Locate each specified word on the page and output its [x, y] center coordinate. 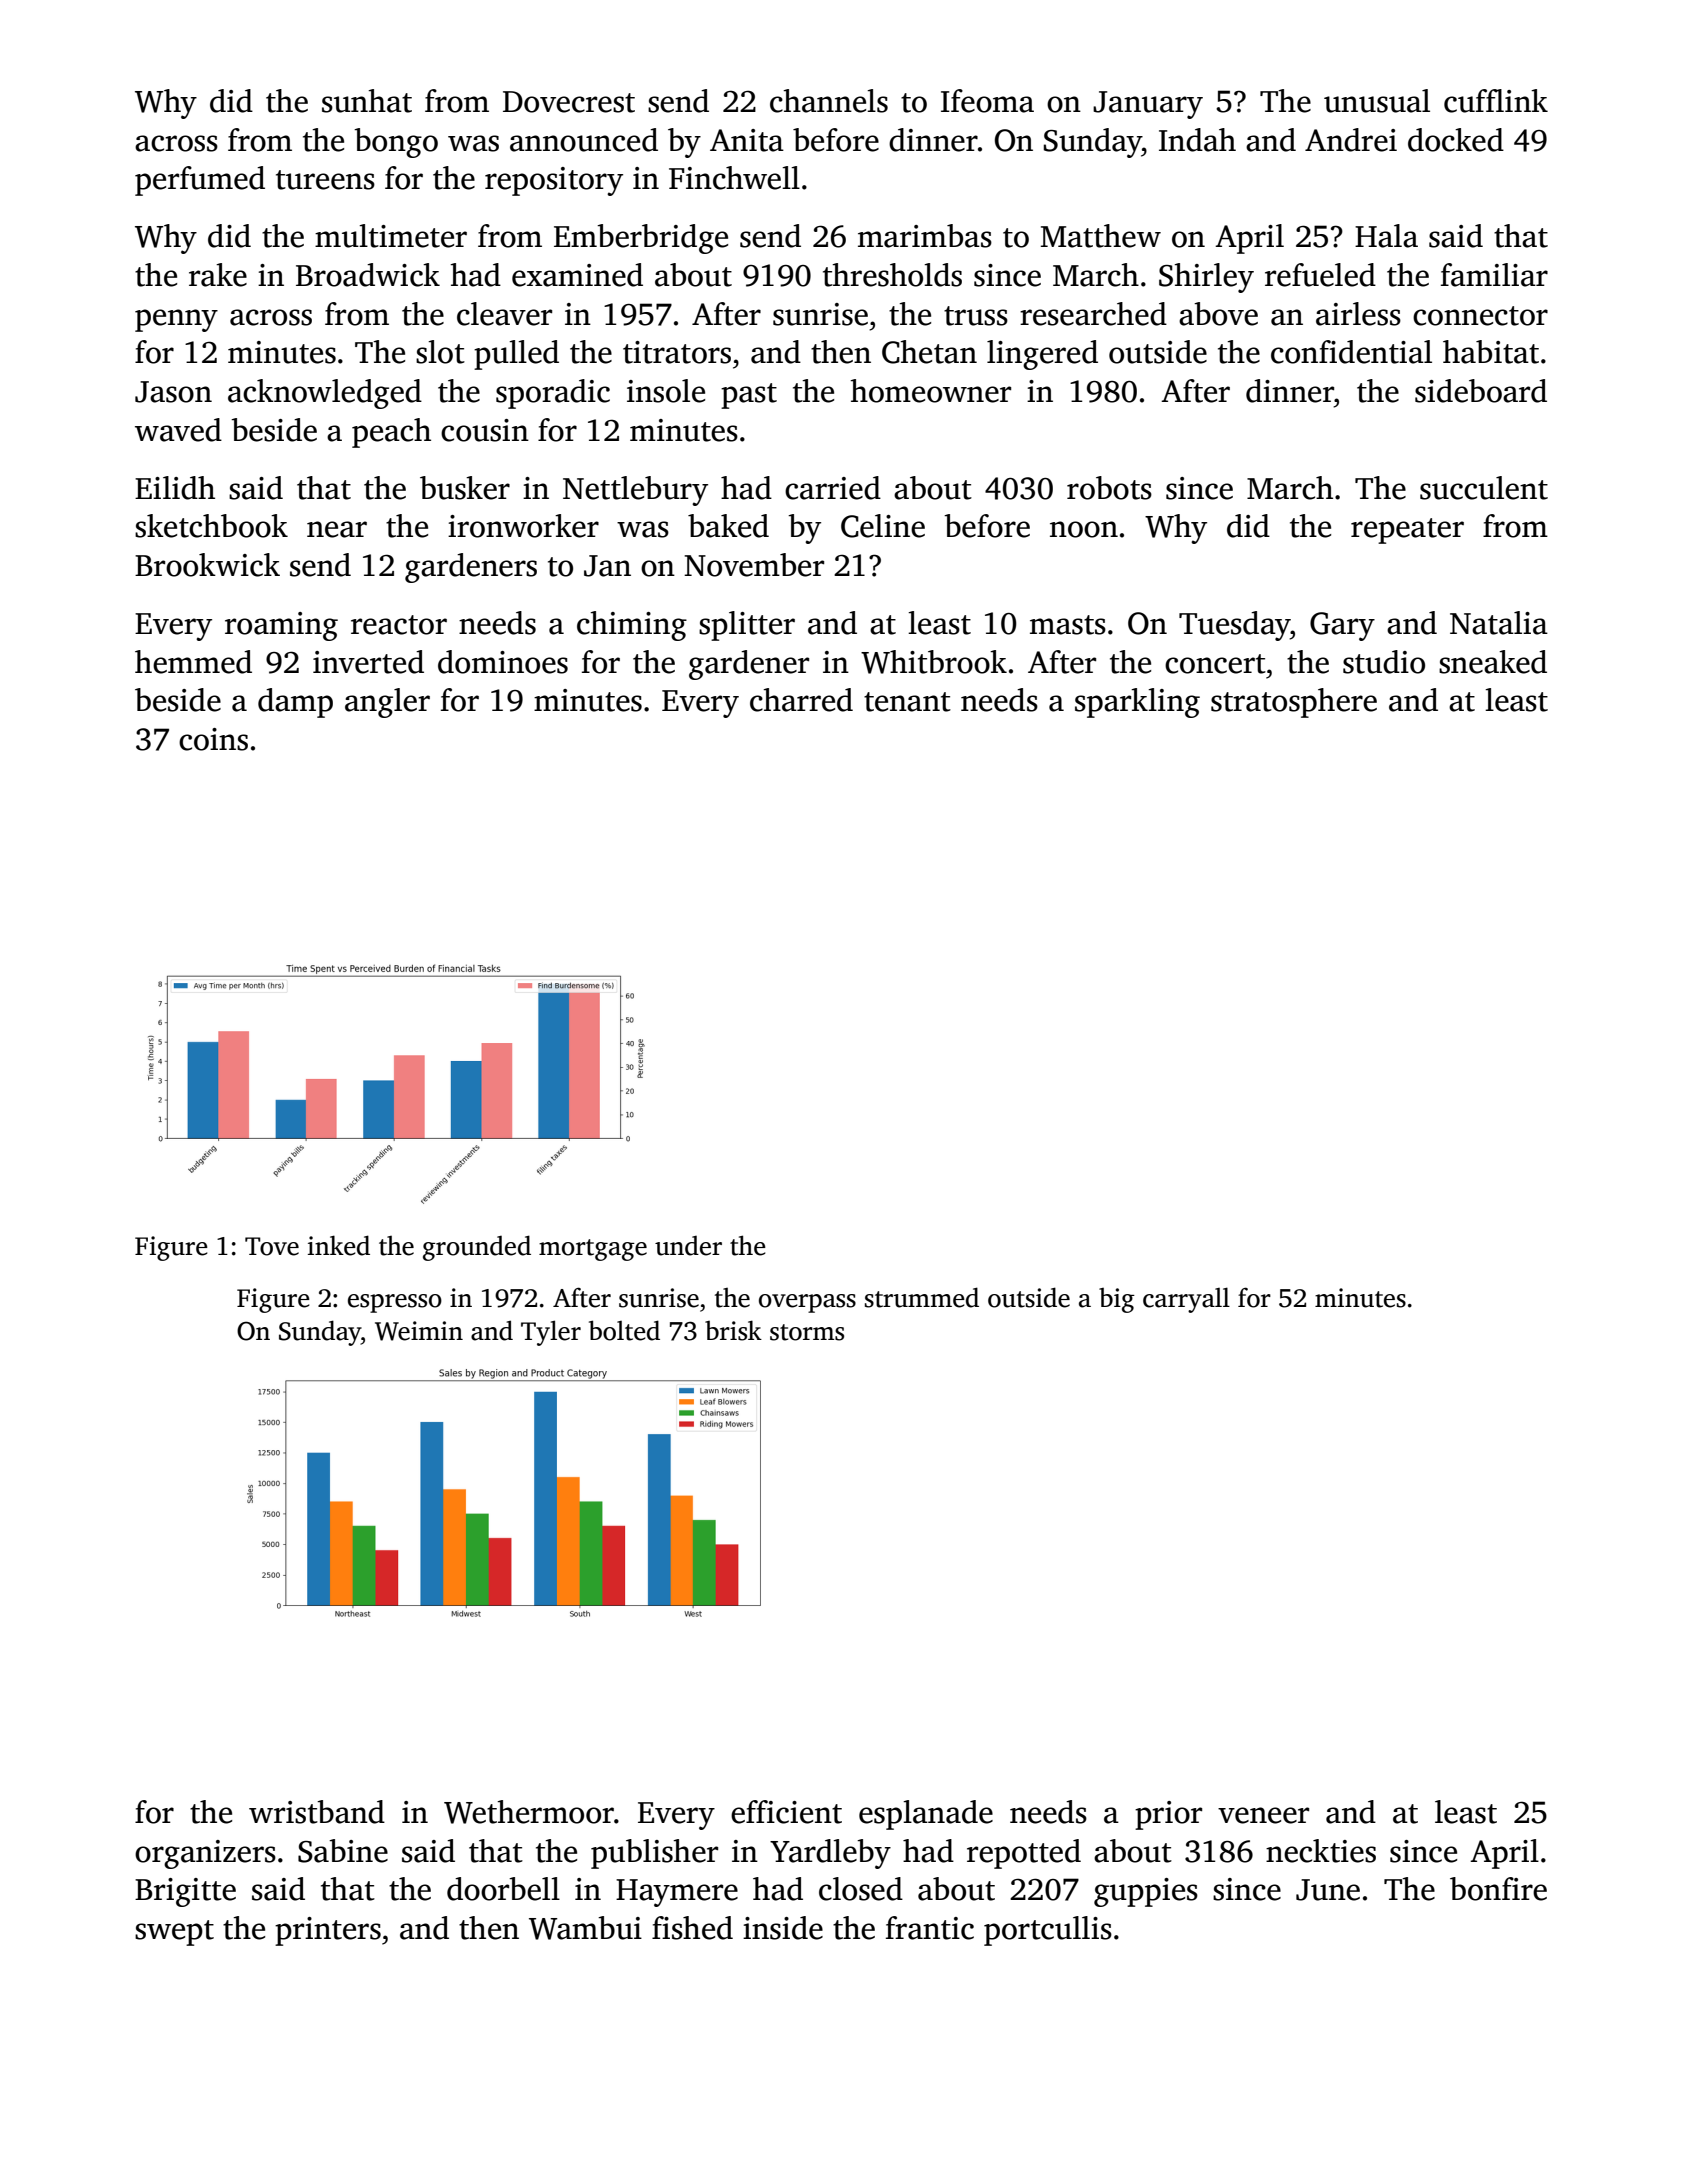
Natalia [1499, 623]
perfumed [200, 181]
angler [387, 703]
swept [174, 1933]
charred [801, 700]
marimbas [925, 236]
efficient [786, 1812]
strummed [922, 1297]
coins [213, 739]
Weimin [419, 1331]
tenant [907, 702]
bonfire [1498, 1889]
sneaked [1493, 662]
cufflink [1496, 101]
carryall [1186, 1300]
